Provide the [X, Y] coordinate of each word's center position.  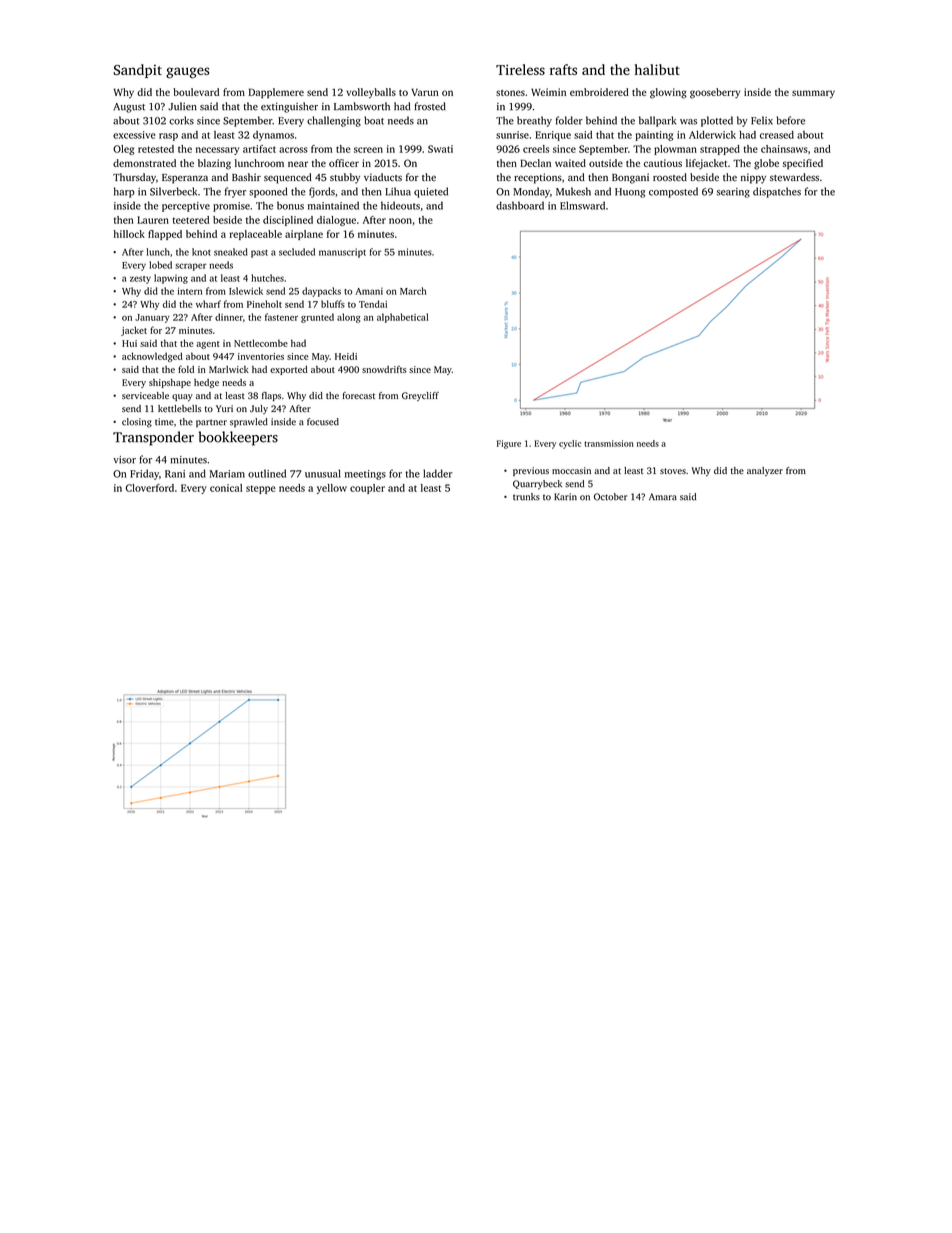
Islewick [246, 291]
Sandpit [137, 71]
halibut [657, 69]
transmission [609, 443]
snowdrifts [384, 369]
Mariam [227, 474]
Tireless [520, 69]
